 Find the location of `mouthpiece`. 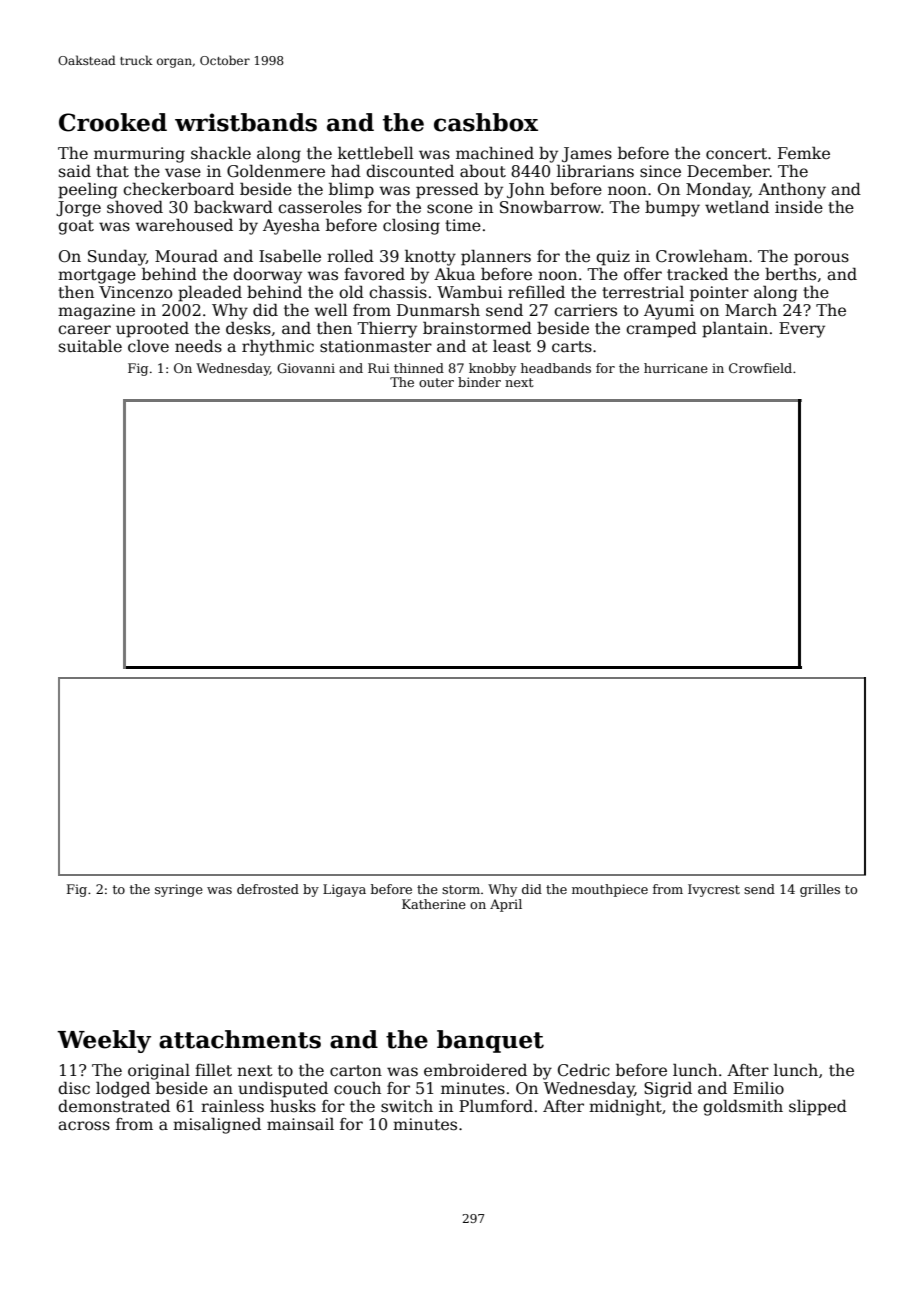

mouthpiece is located at coordinates (610, 890).
